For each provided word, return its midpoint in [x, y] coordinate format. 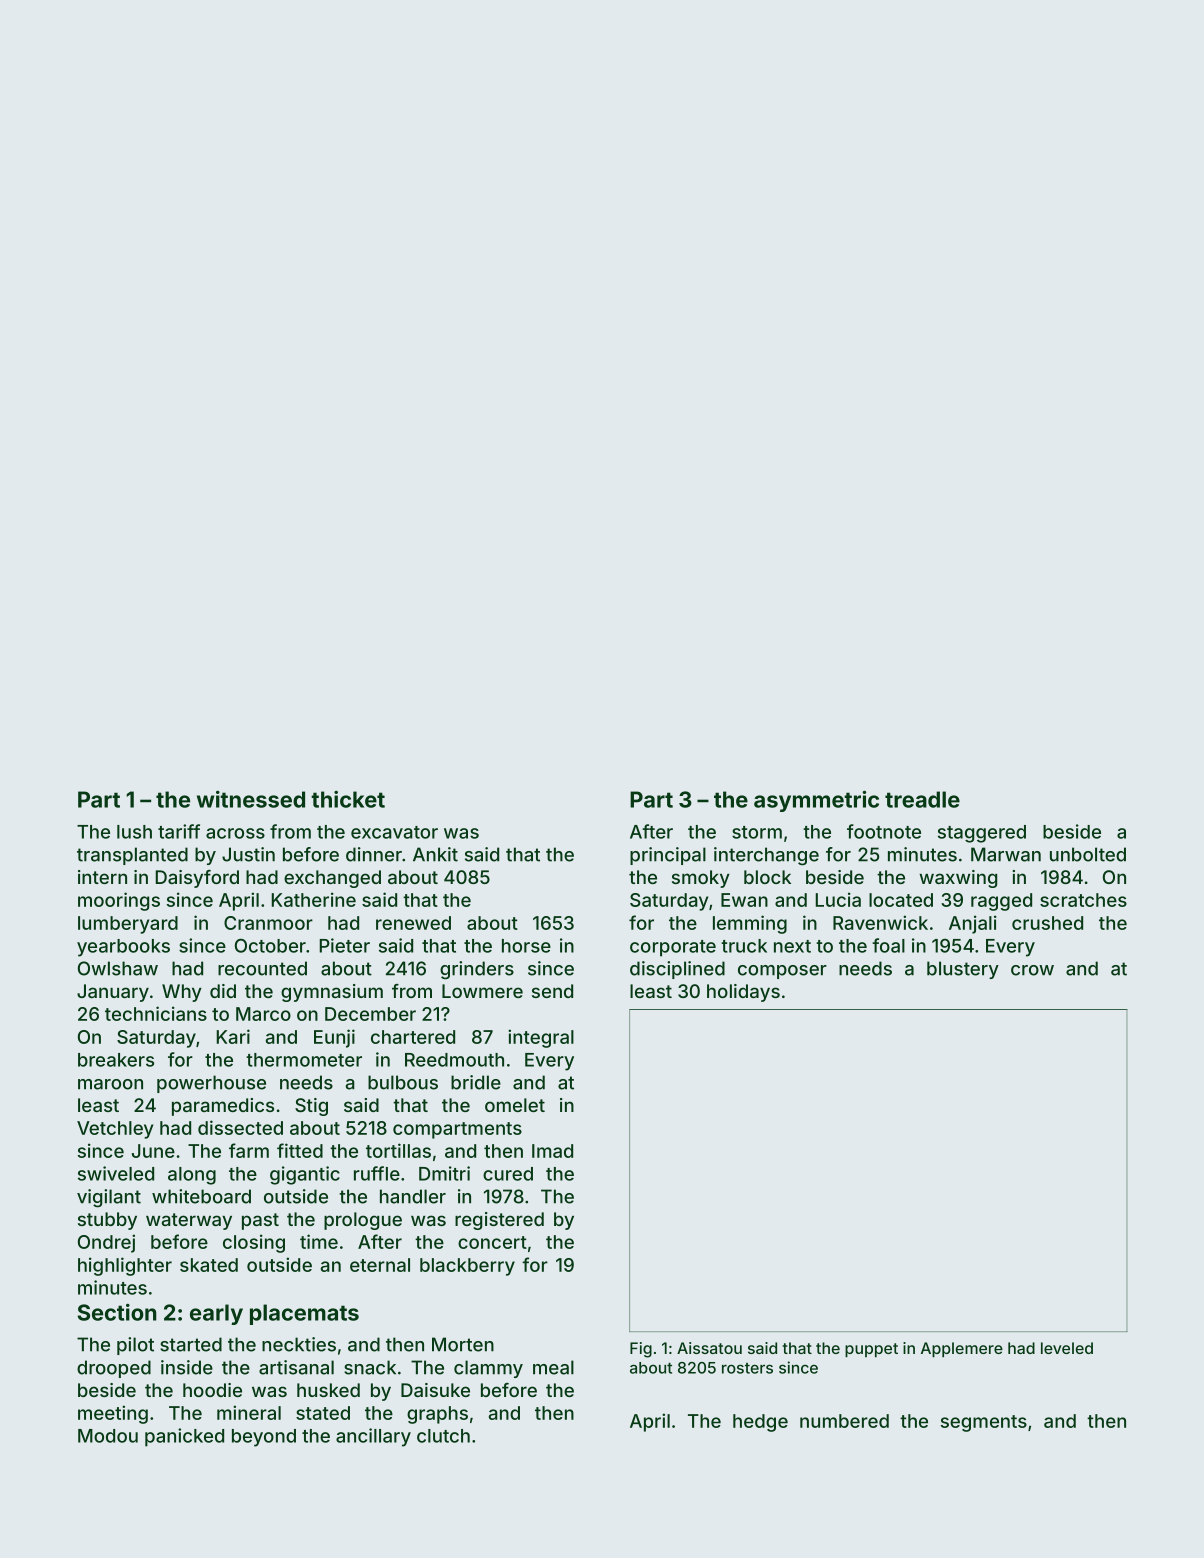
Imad [552, 1151]
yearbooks [123, 948]
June [153, 1151]
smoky [701, 879]
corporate [673, 948]
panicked [184, 1437]
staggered [982, 834]
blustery [963, 970]
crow [1032, 970]
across [235, 833]
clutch [443, 1436]
